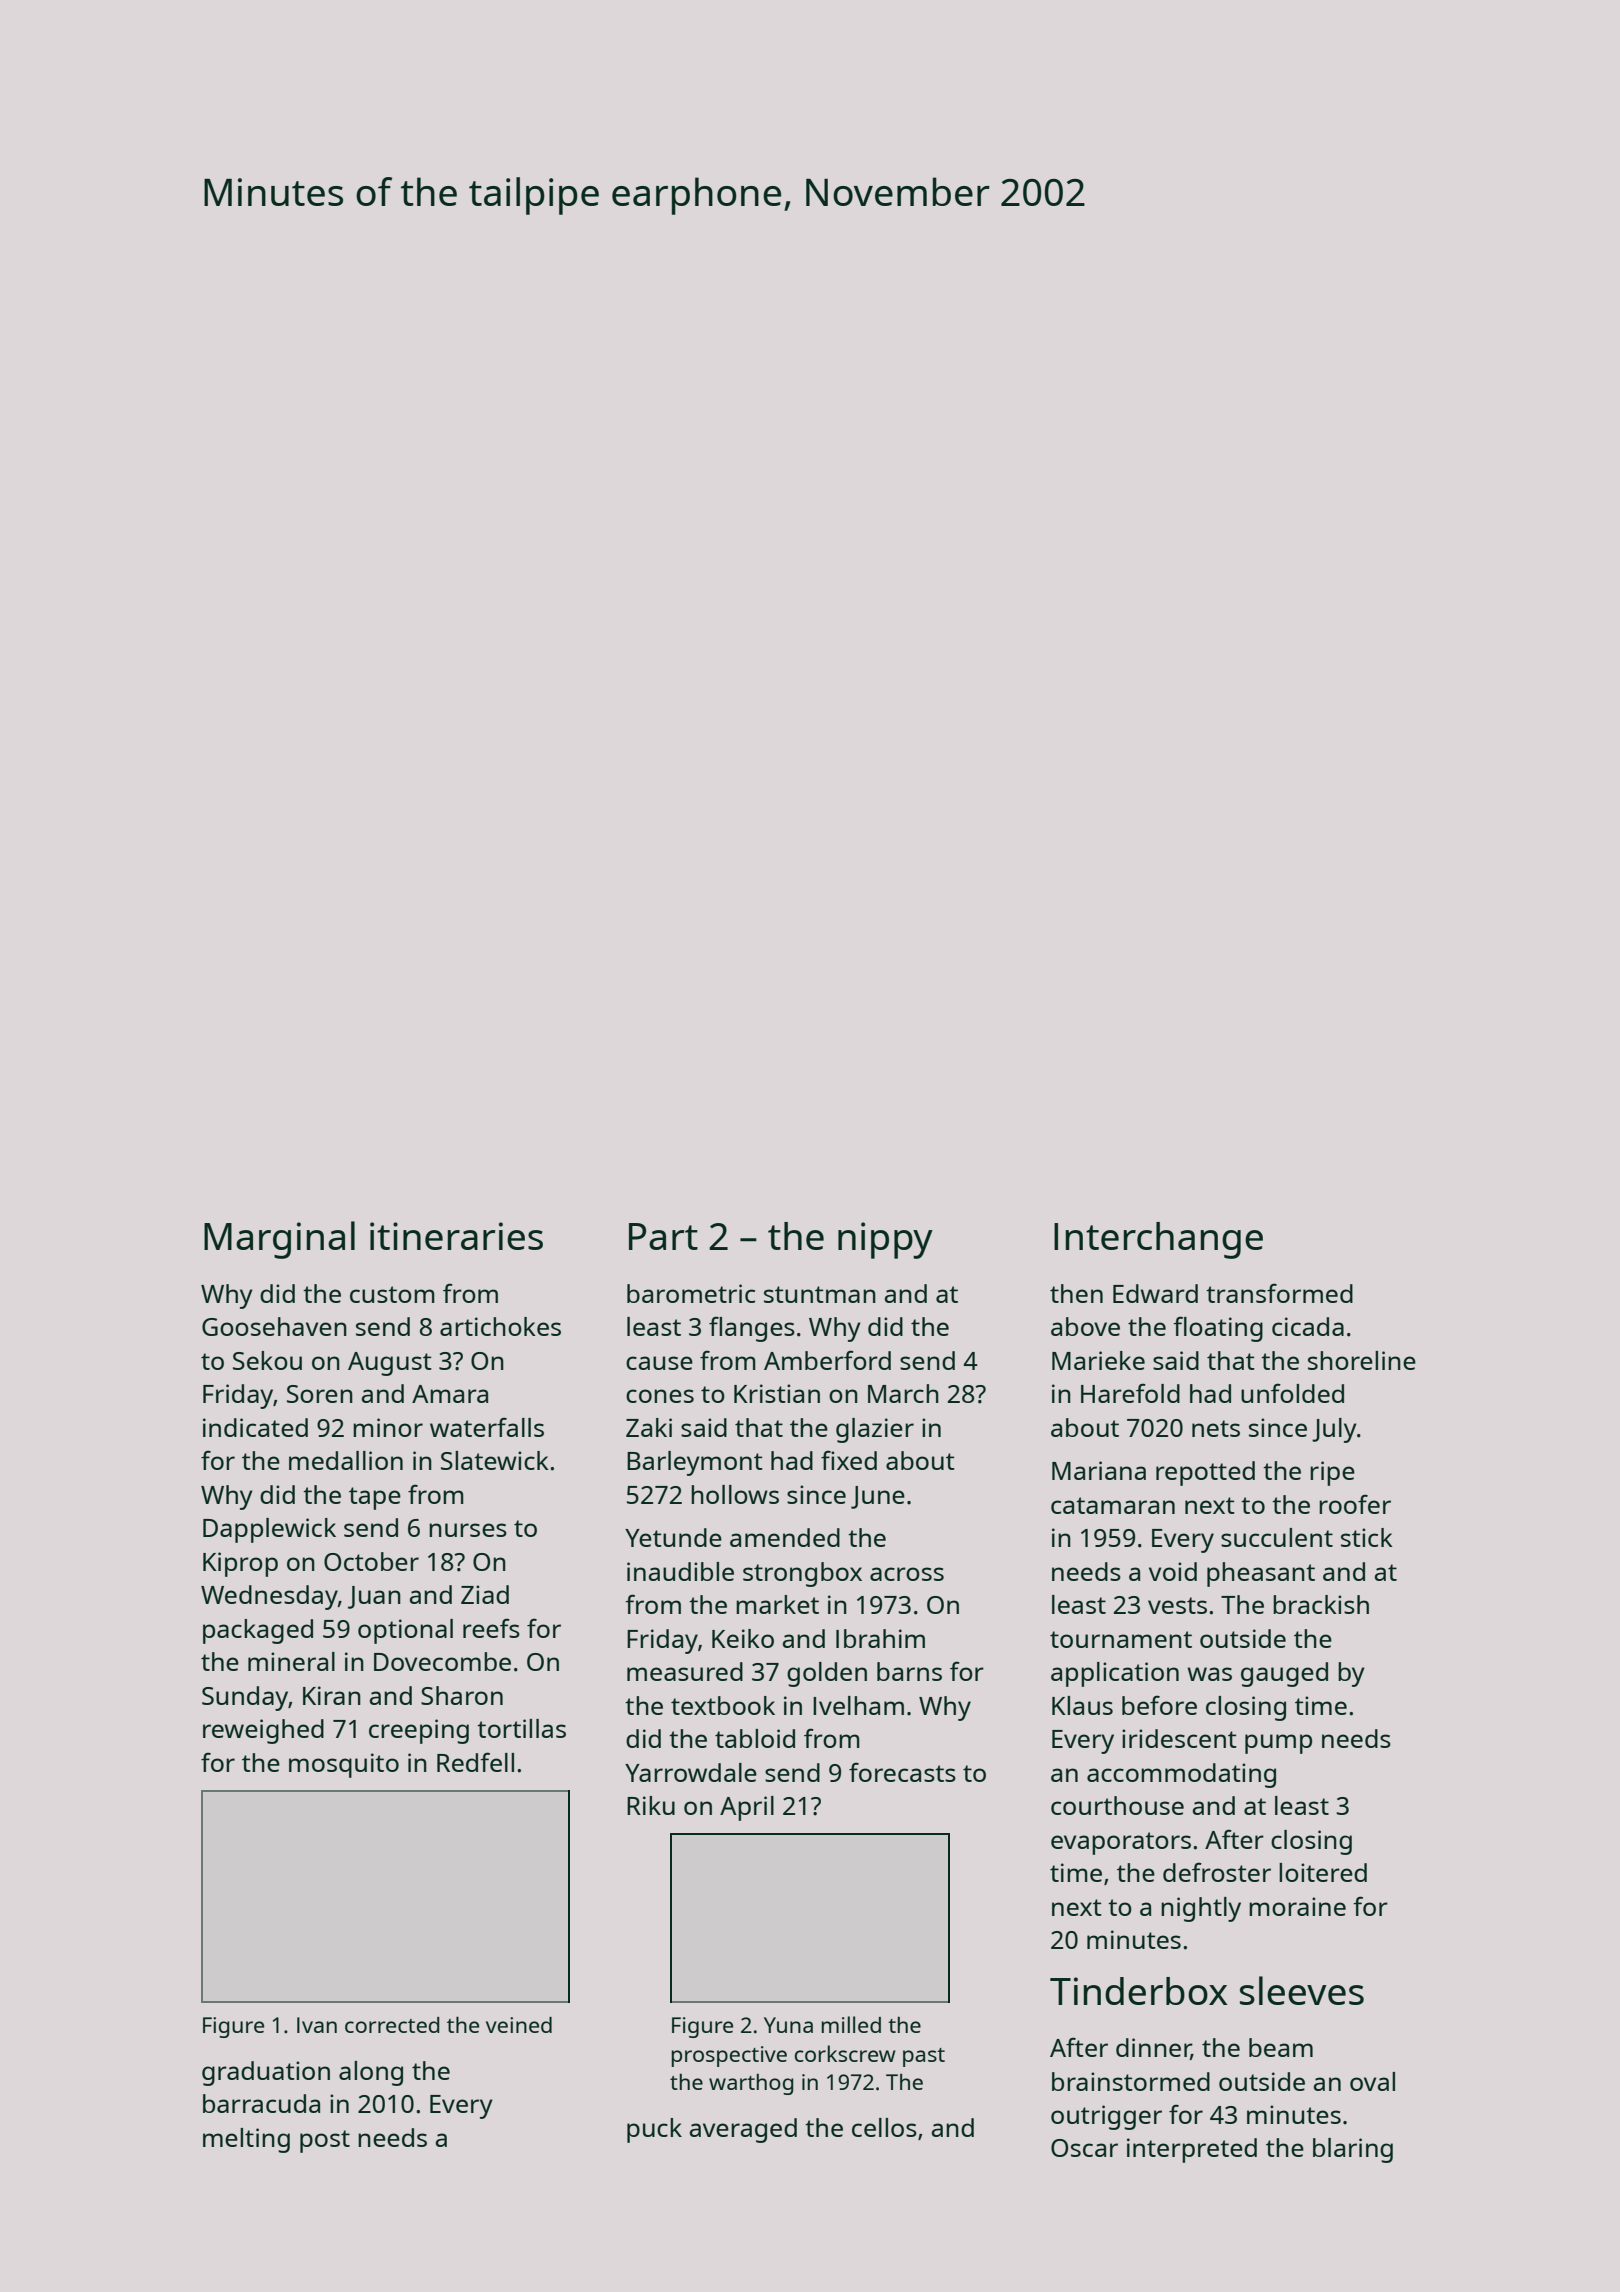  Describe the element at coordinates (691, 1772) in the document. I see `Yarrowdale` at that location.
